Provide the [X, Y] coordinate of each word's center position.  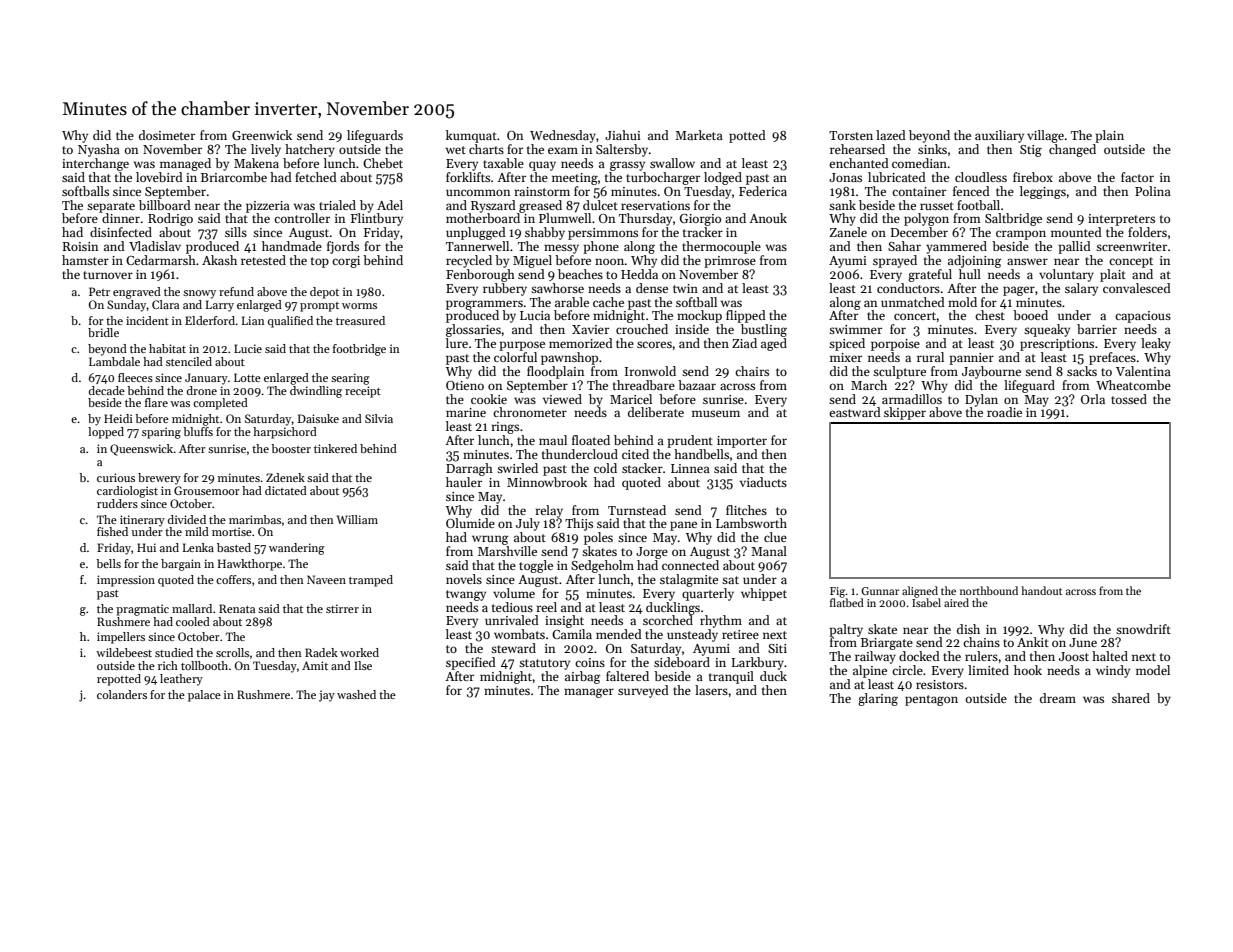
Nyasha [99, 150]
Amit [315, 665]
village [1045, 136]
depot [324, 293]
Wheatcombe [1133, 385]
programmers [484, 305]
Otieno [465, 385]
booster [291, 448]
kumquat [471, 136]
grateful [930, 275]
